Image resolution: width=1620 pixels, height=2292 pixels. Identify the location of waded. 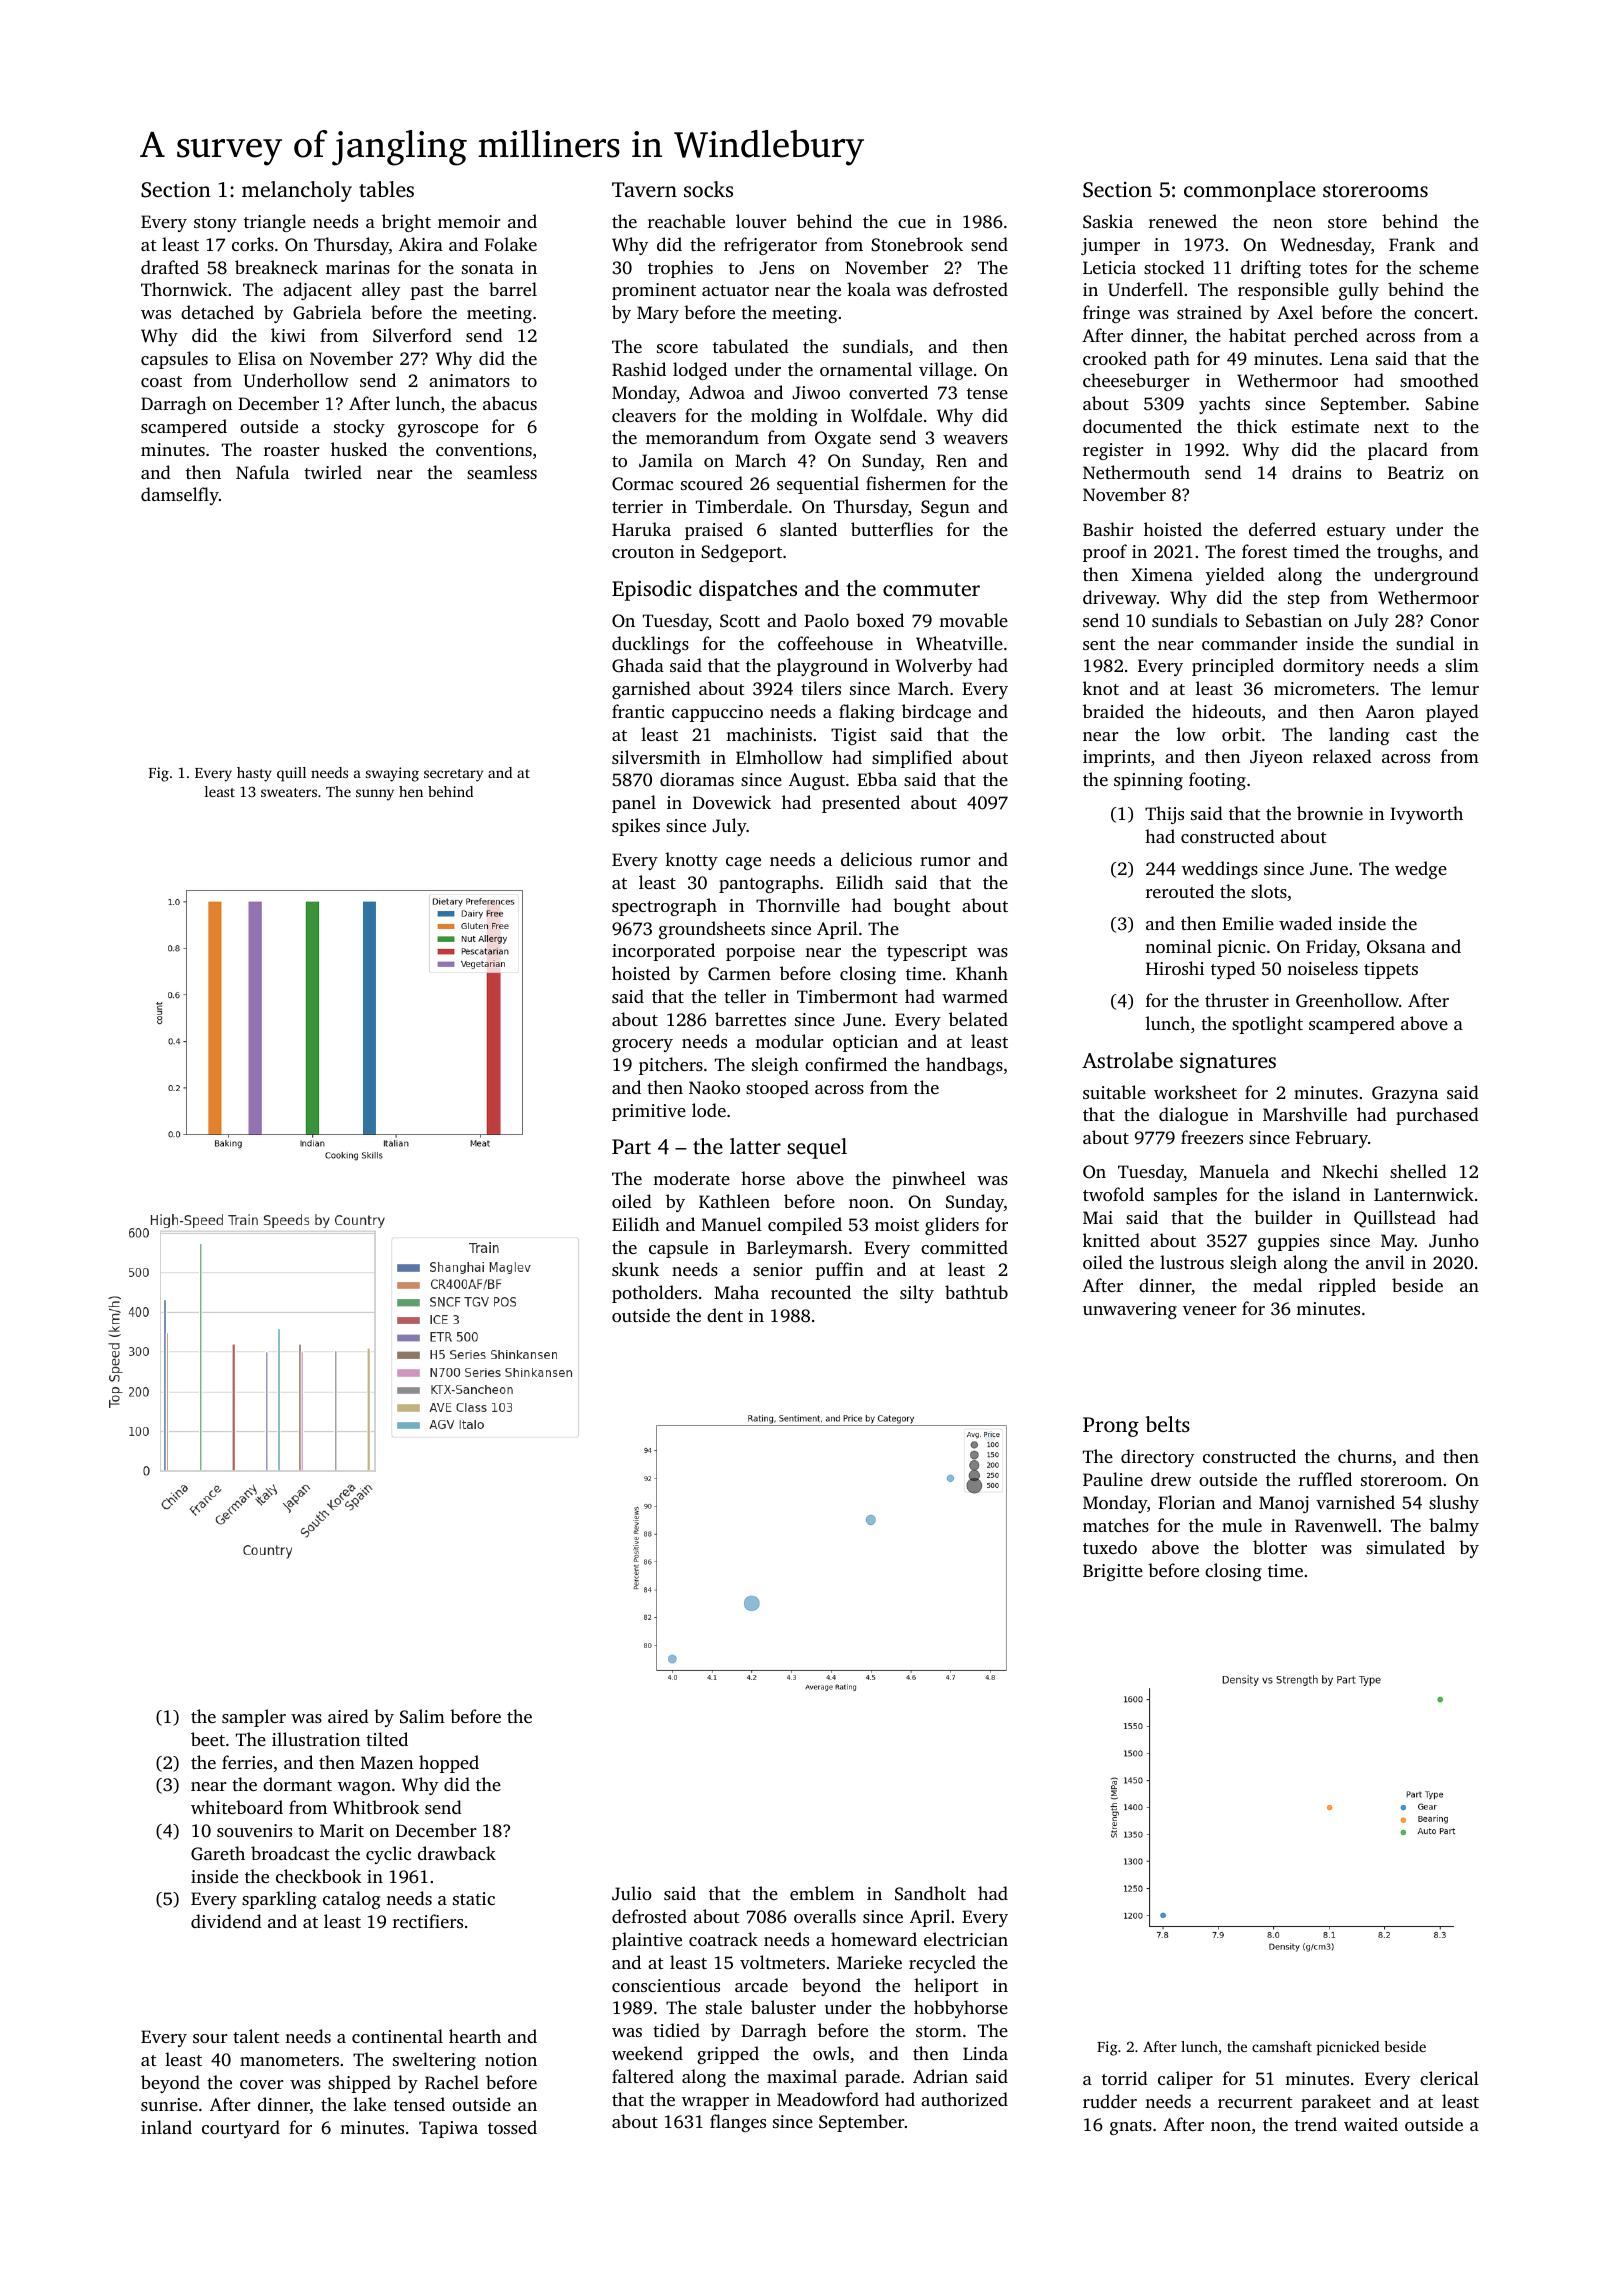
(1305, 923).
